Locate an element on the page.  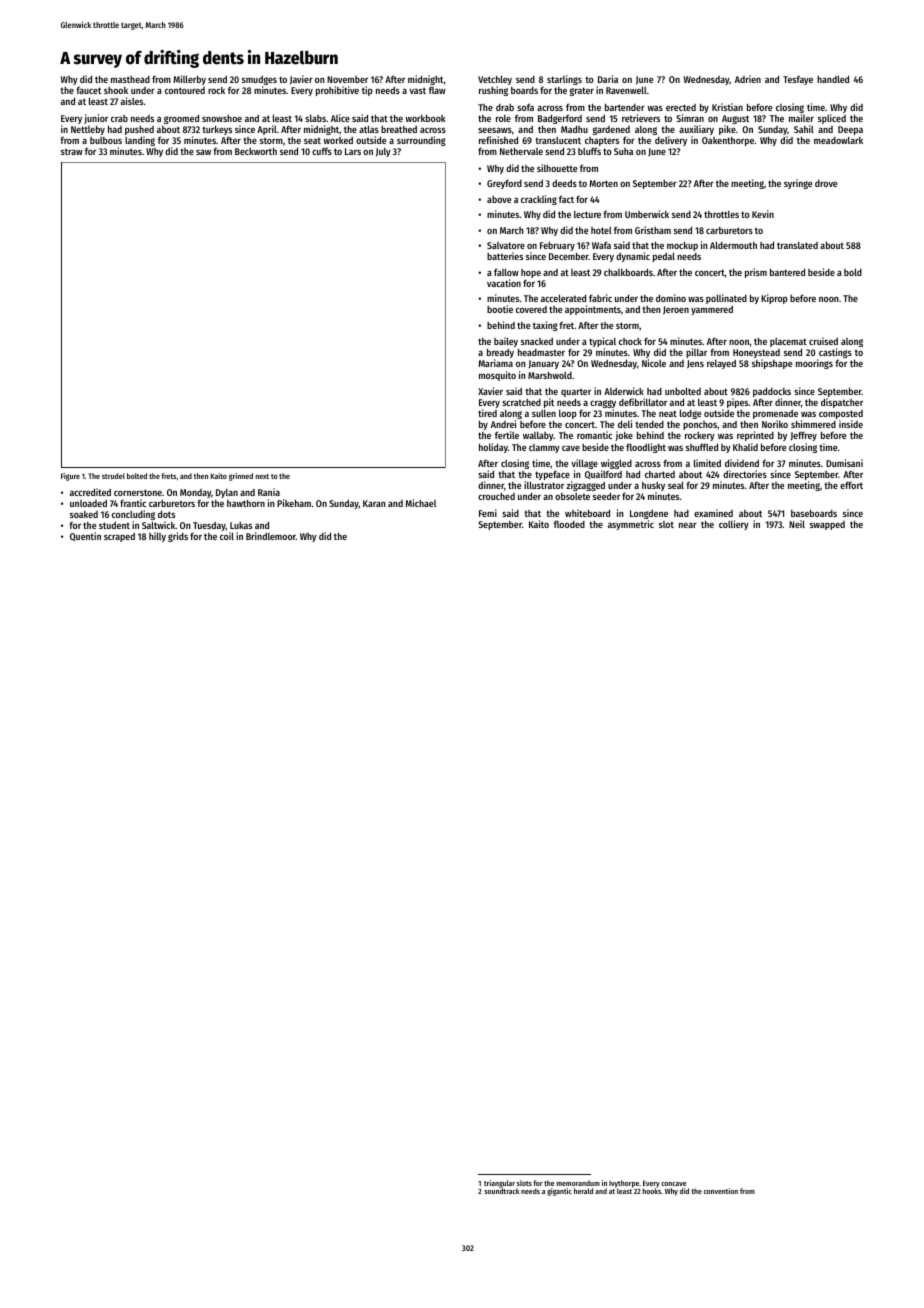
July is located at coordinates (383, 152).
